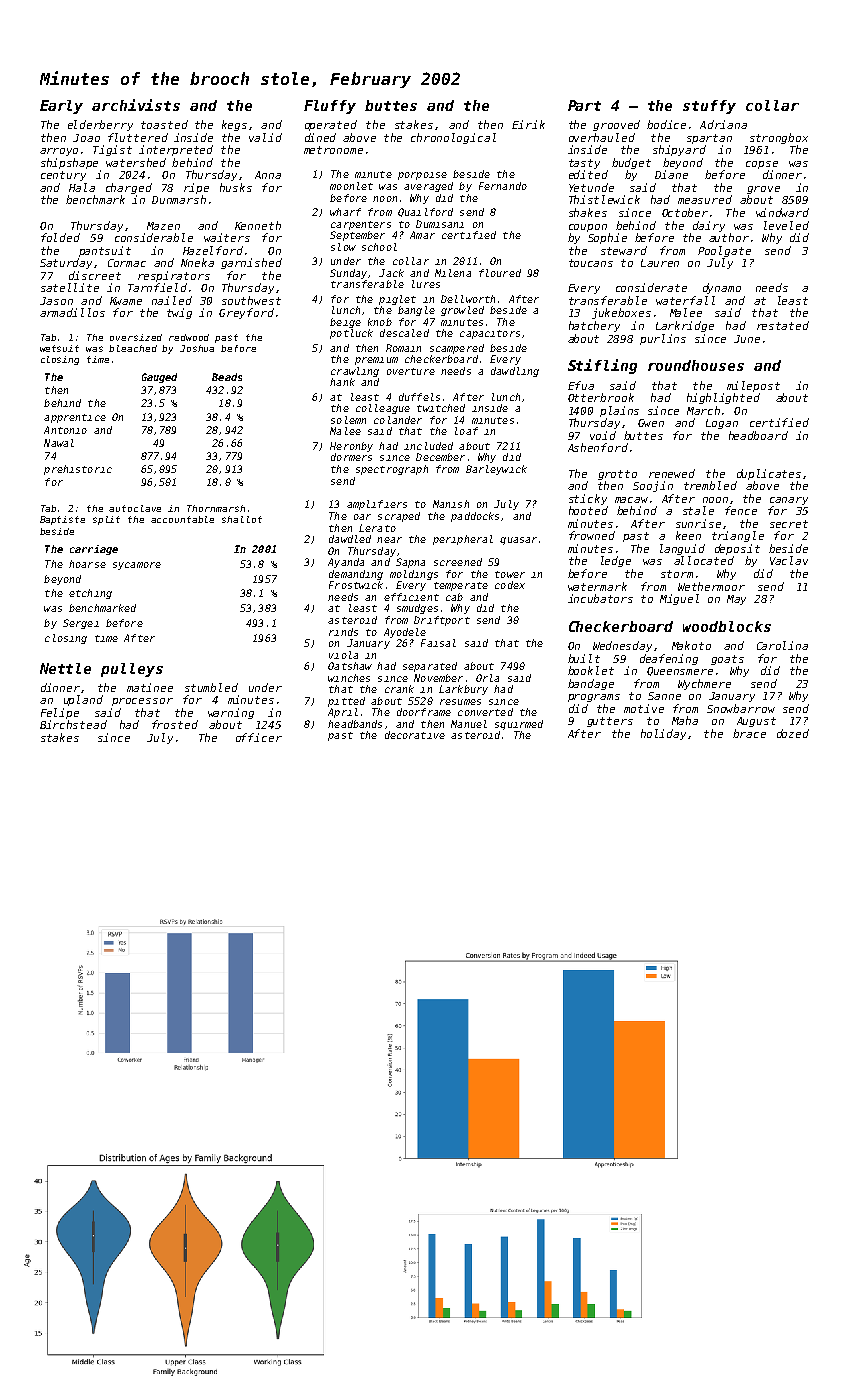 The height and width of the screenshot is (1400, 849). Describe the element at coordinates (519, 725) in the screenshot. I see `squirmed` at that location.
